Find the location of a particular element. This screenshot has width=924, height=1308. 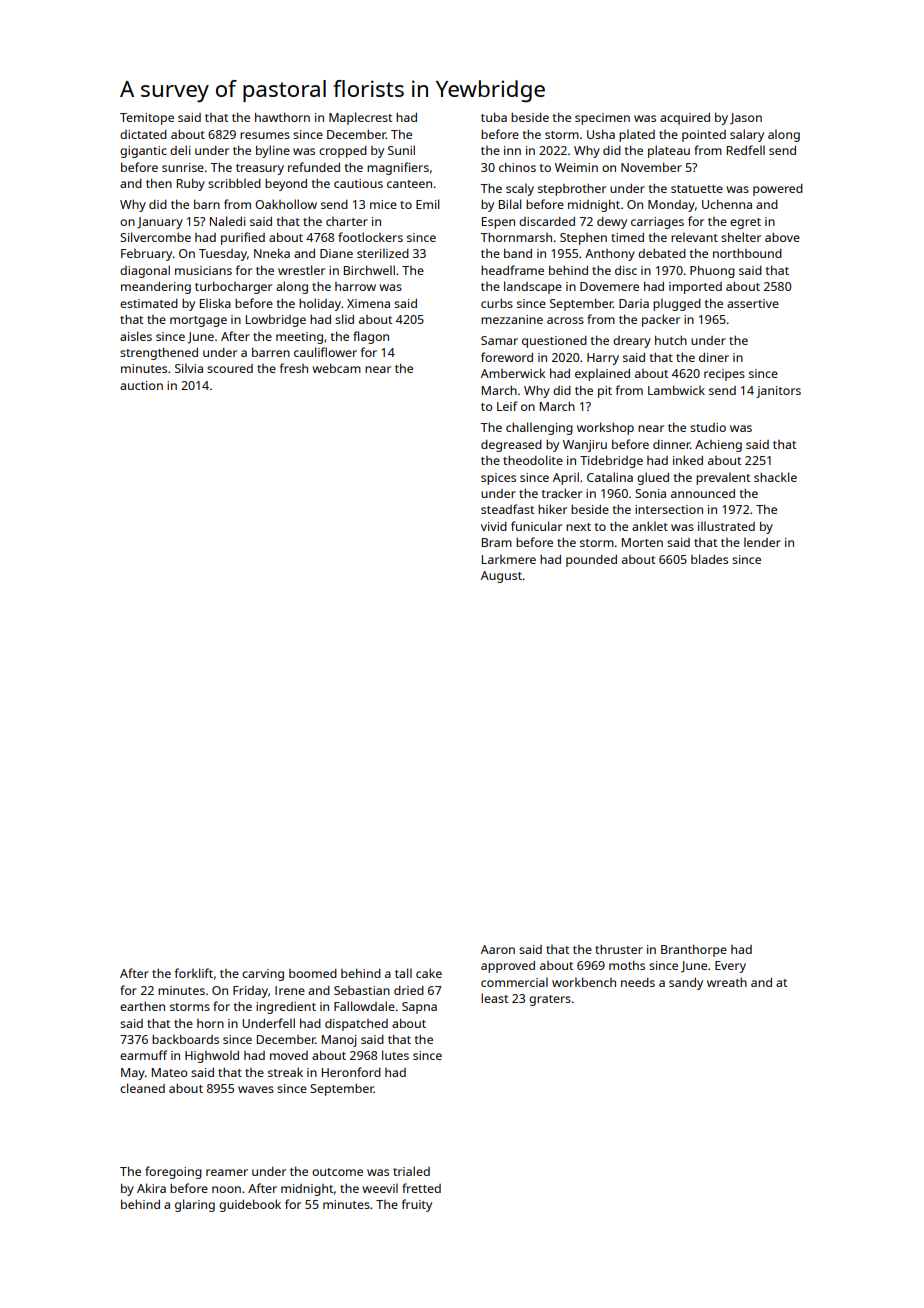

January is located at coordinates (160, 223).
